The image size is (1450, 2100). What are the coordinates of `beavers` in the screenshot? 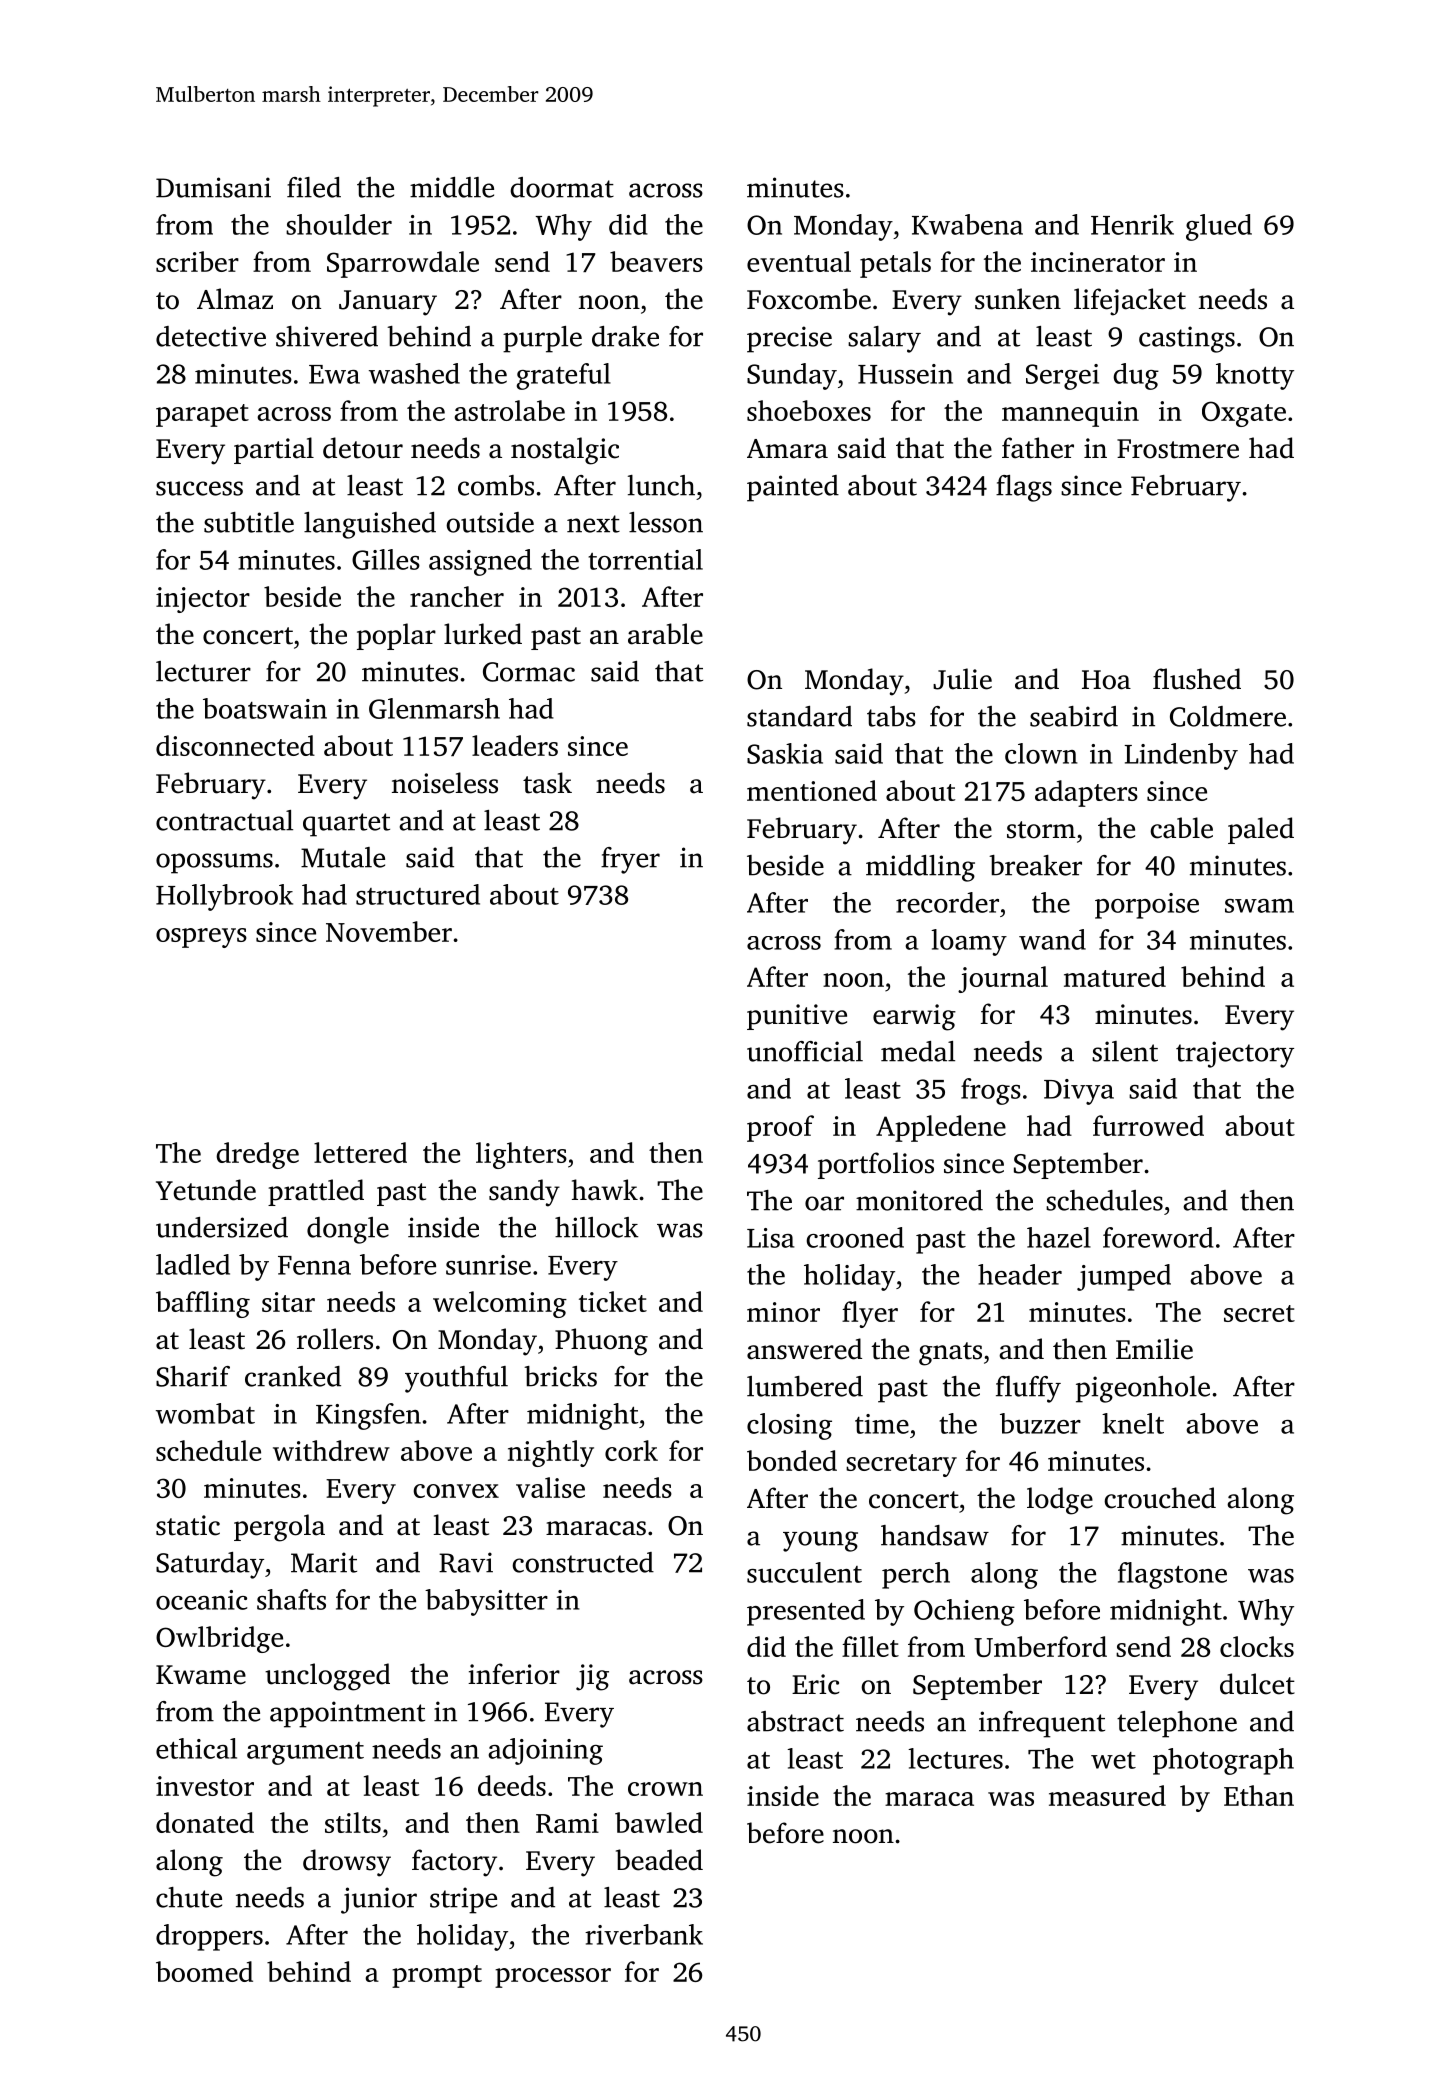 It's located at (656, 261).
